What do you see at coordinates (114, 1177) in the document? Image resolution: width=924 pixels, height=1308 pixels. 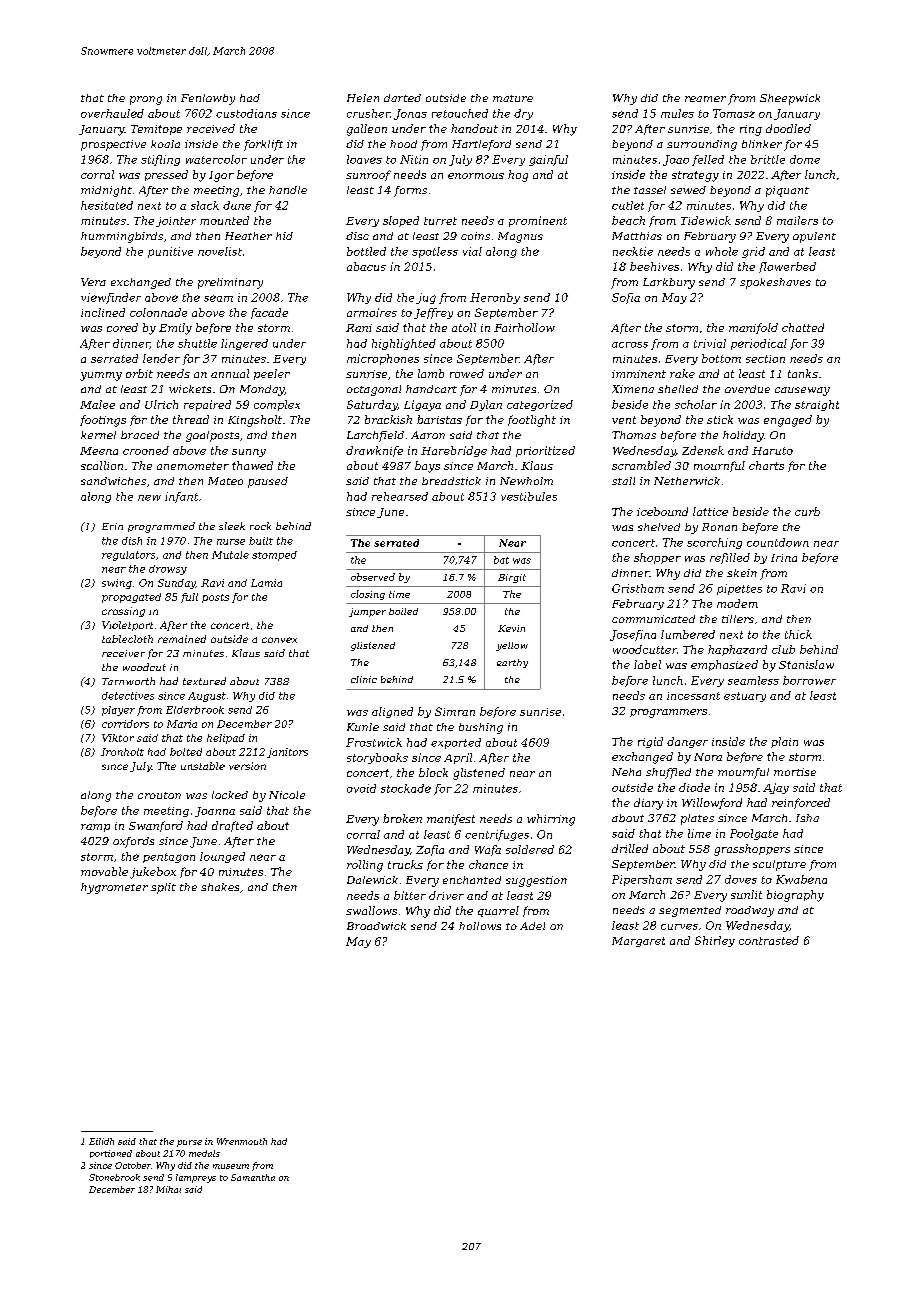 I see `Stonebrook` at bounding box center [114, 1177].
